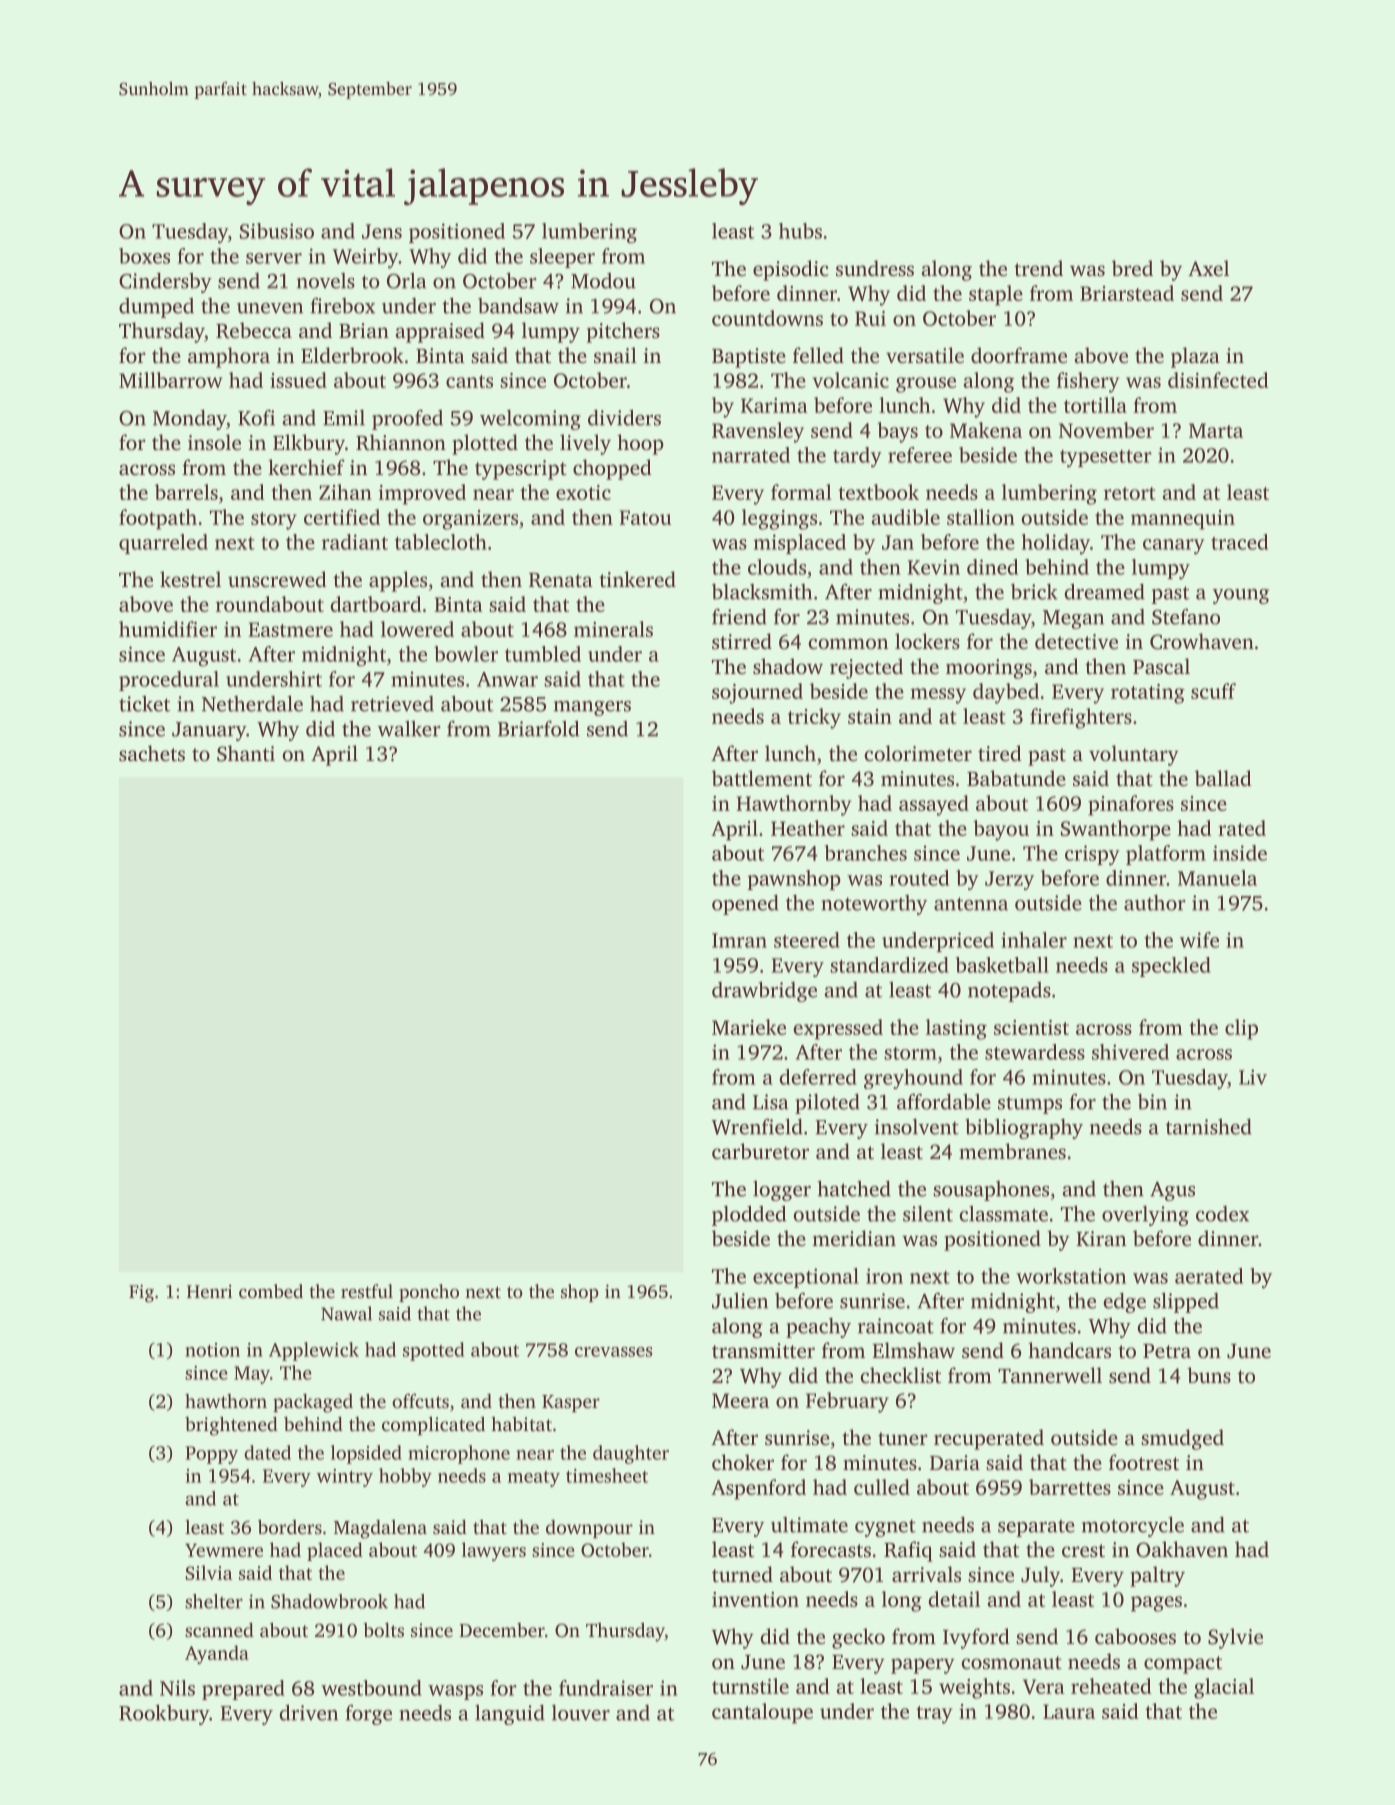  What do you see at coordinates (309, 444) in the page?
I see `Elkbury` at bounding box center [309, 444].
